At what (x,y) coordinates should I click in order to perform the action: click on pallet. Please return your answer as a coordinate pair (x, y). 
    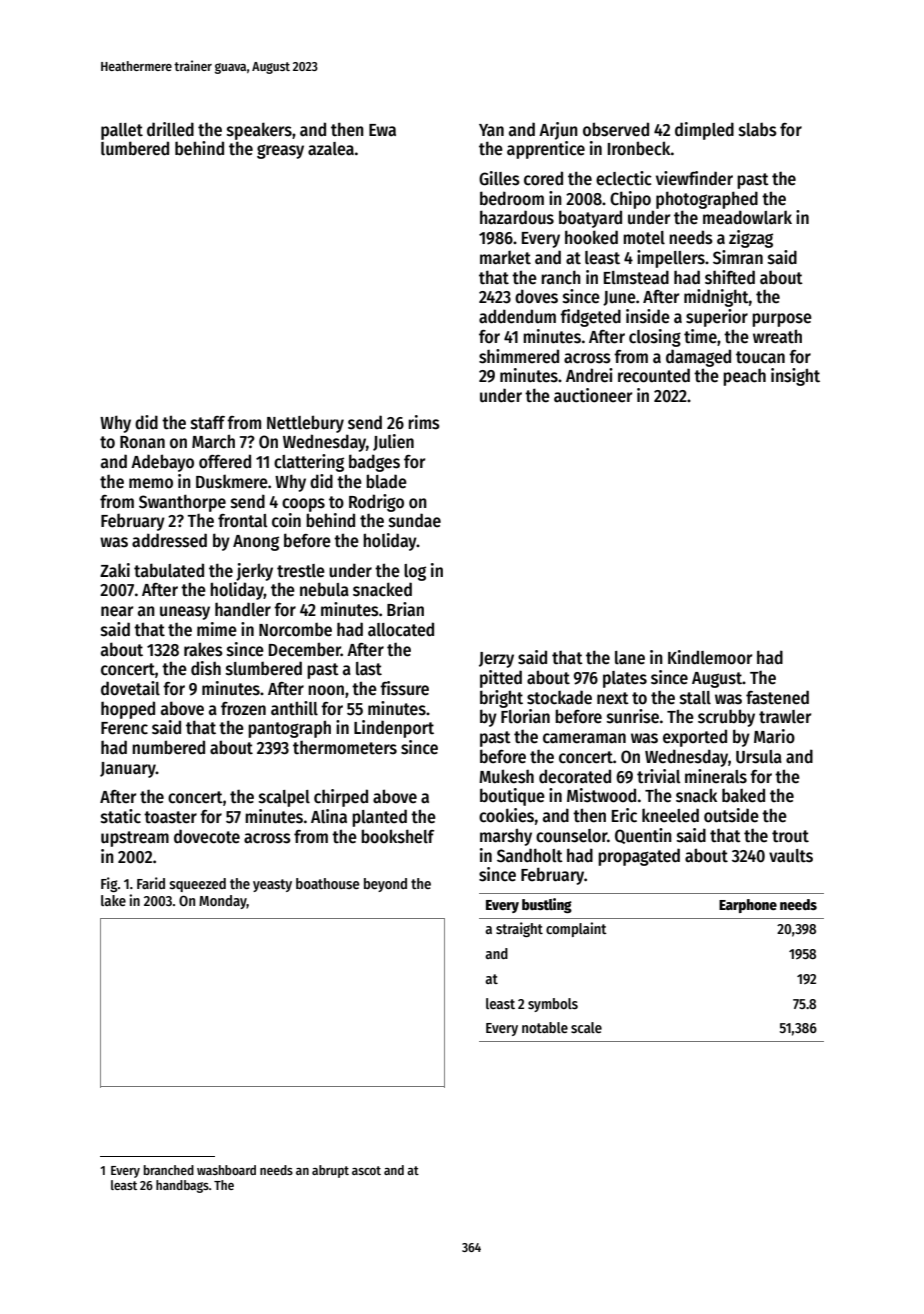
    Looking at the image, I should click on (122, 131).
